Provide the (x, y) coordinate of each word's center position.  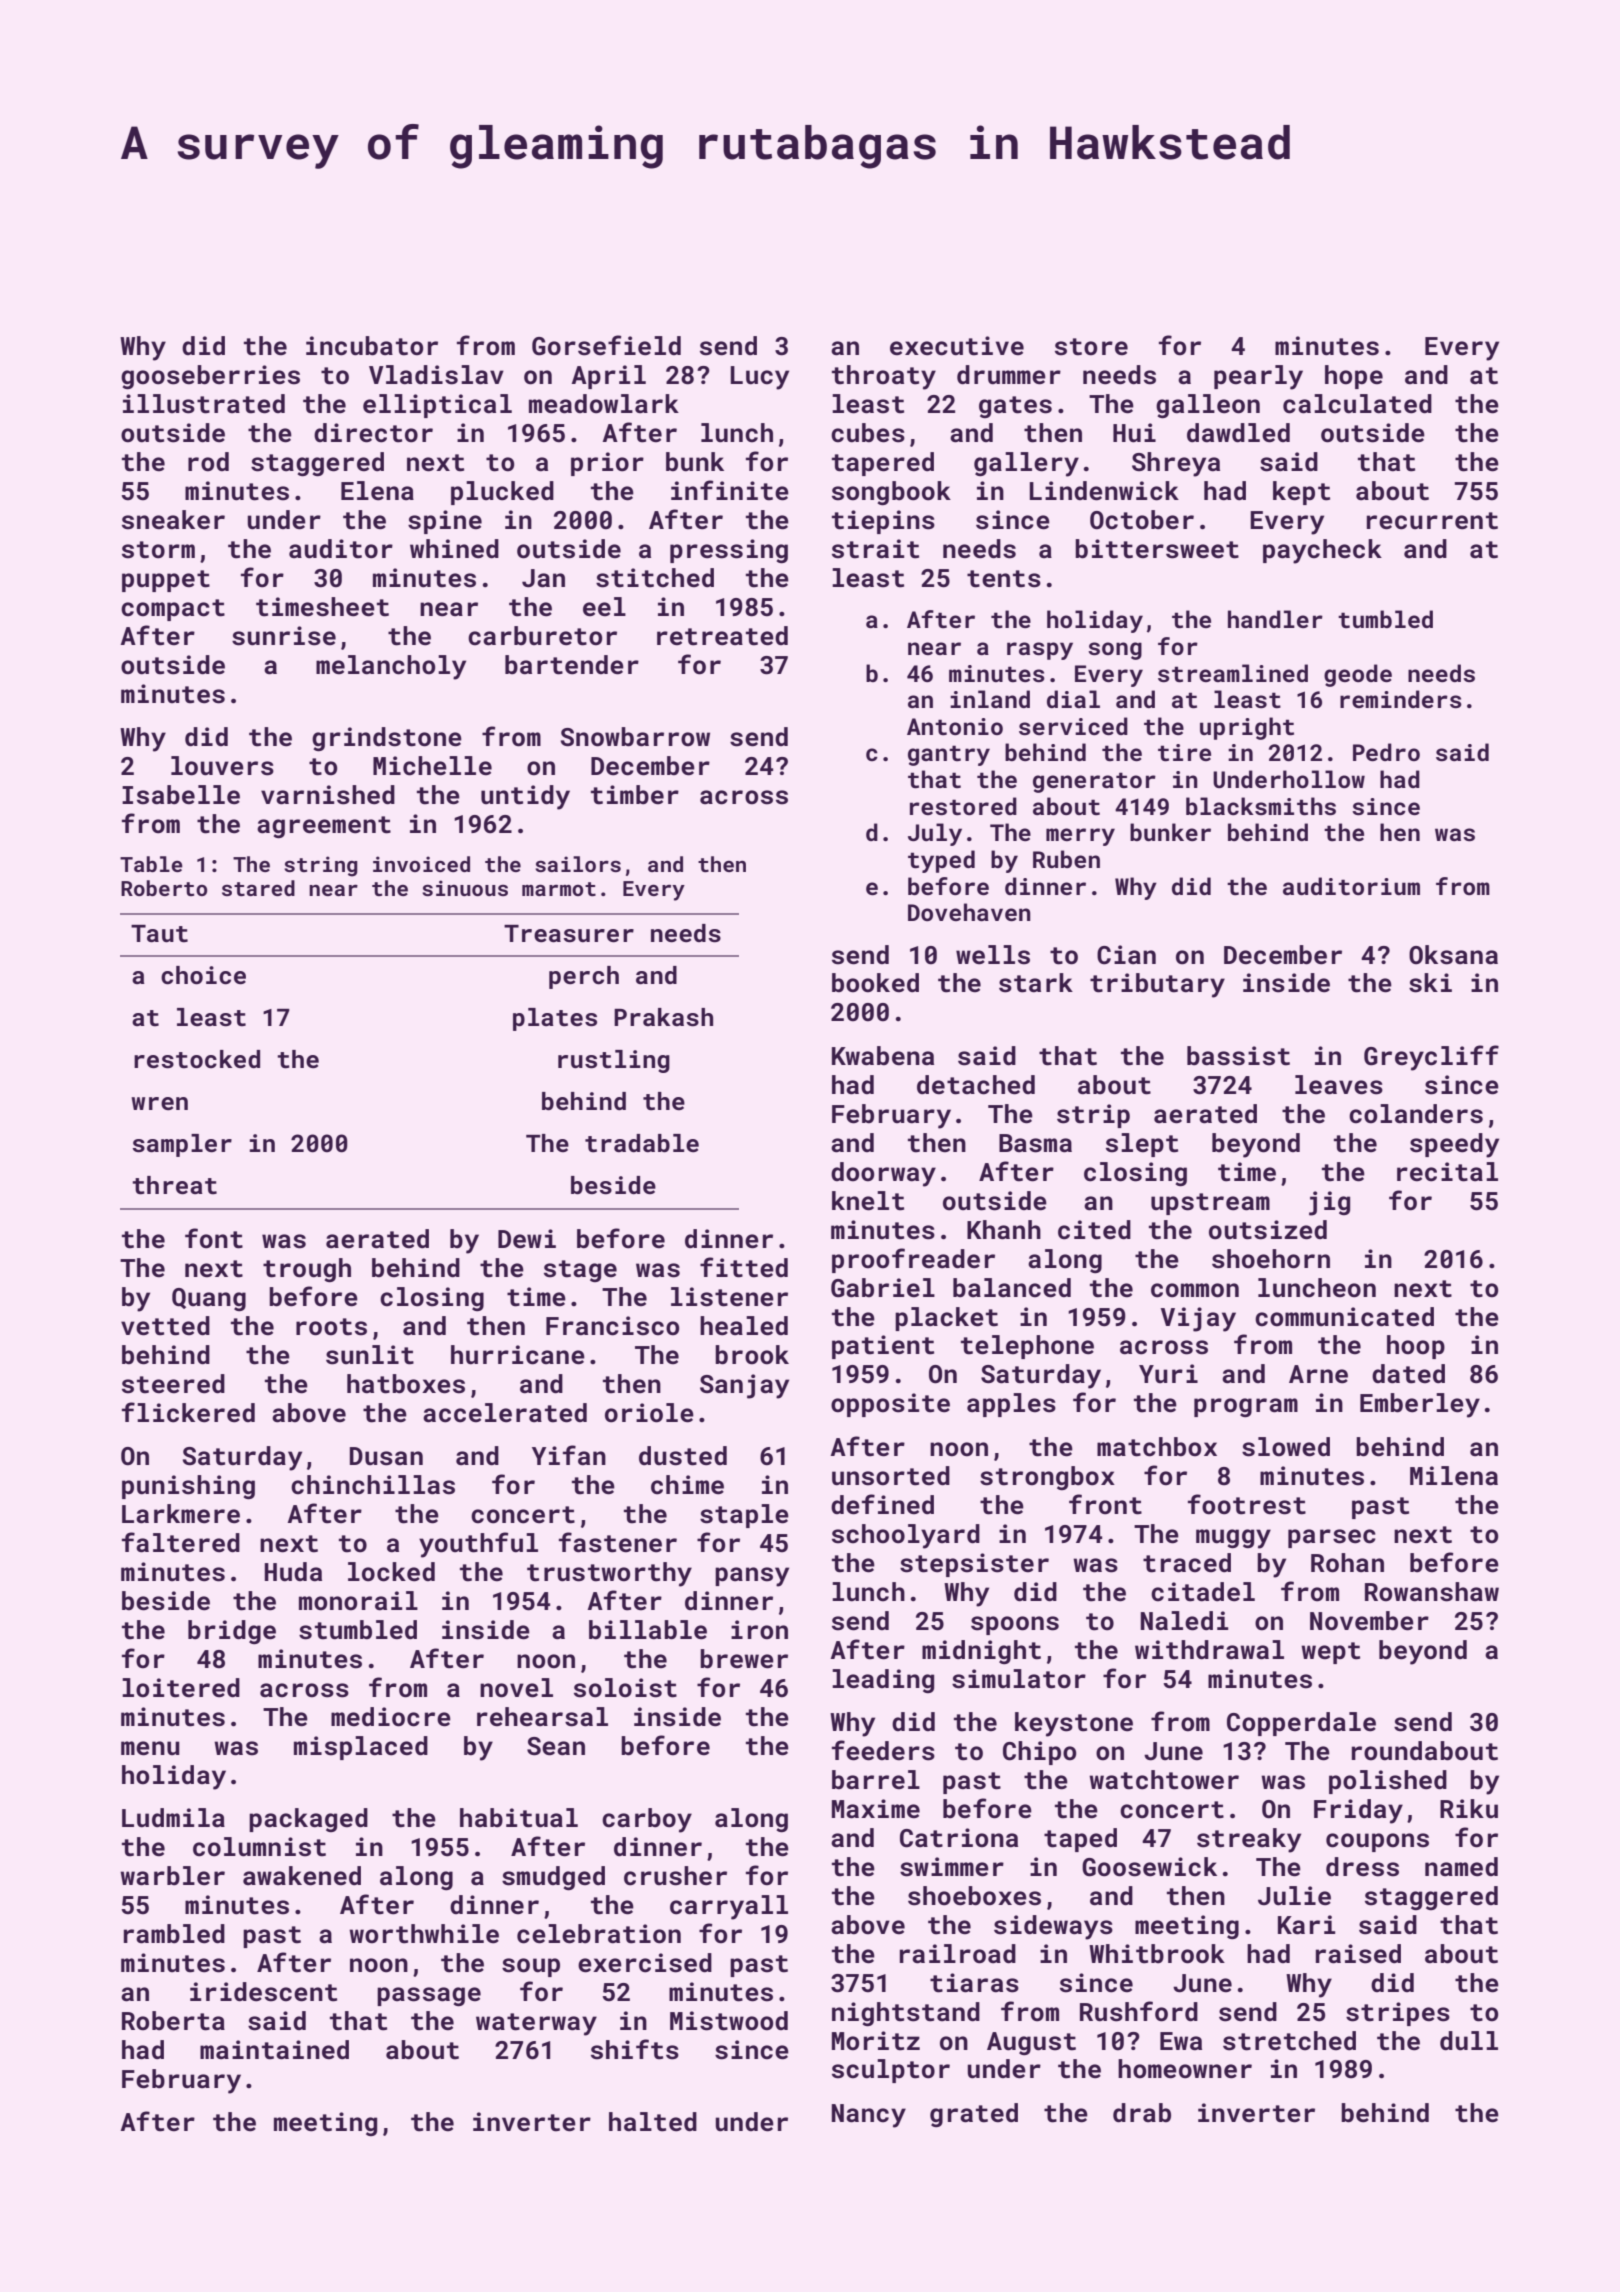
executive (957, 346)
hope (1354, 377)
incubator (372, 346)
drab (1142, 2112)
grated (974, 2115)
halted (653, 2122)
